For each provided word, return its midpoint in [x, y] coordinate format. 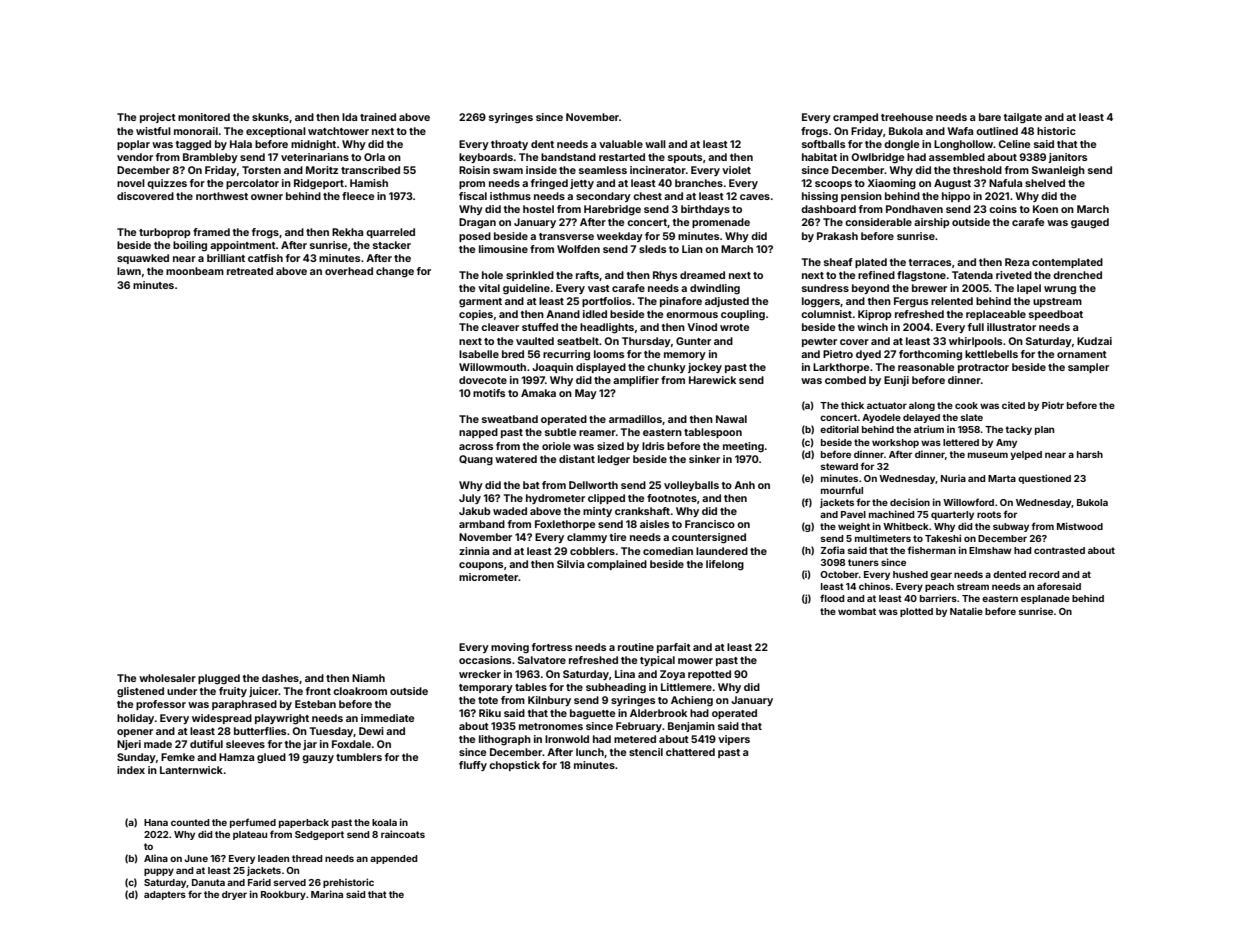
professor [161, 705]
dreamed [702, 275]
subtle [560, 432]
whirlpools [975, 342]
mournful [842, 490]
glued [271, 758]
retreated [250, 271]
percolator [252, 184]
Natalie [966, 611]
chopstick [514, 766]
